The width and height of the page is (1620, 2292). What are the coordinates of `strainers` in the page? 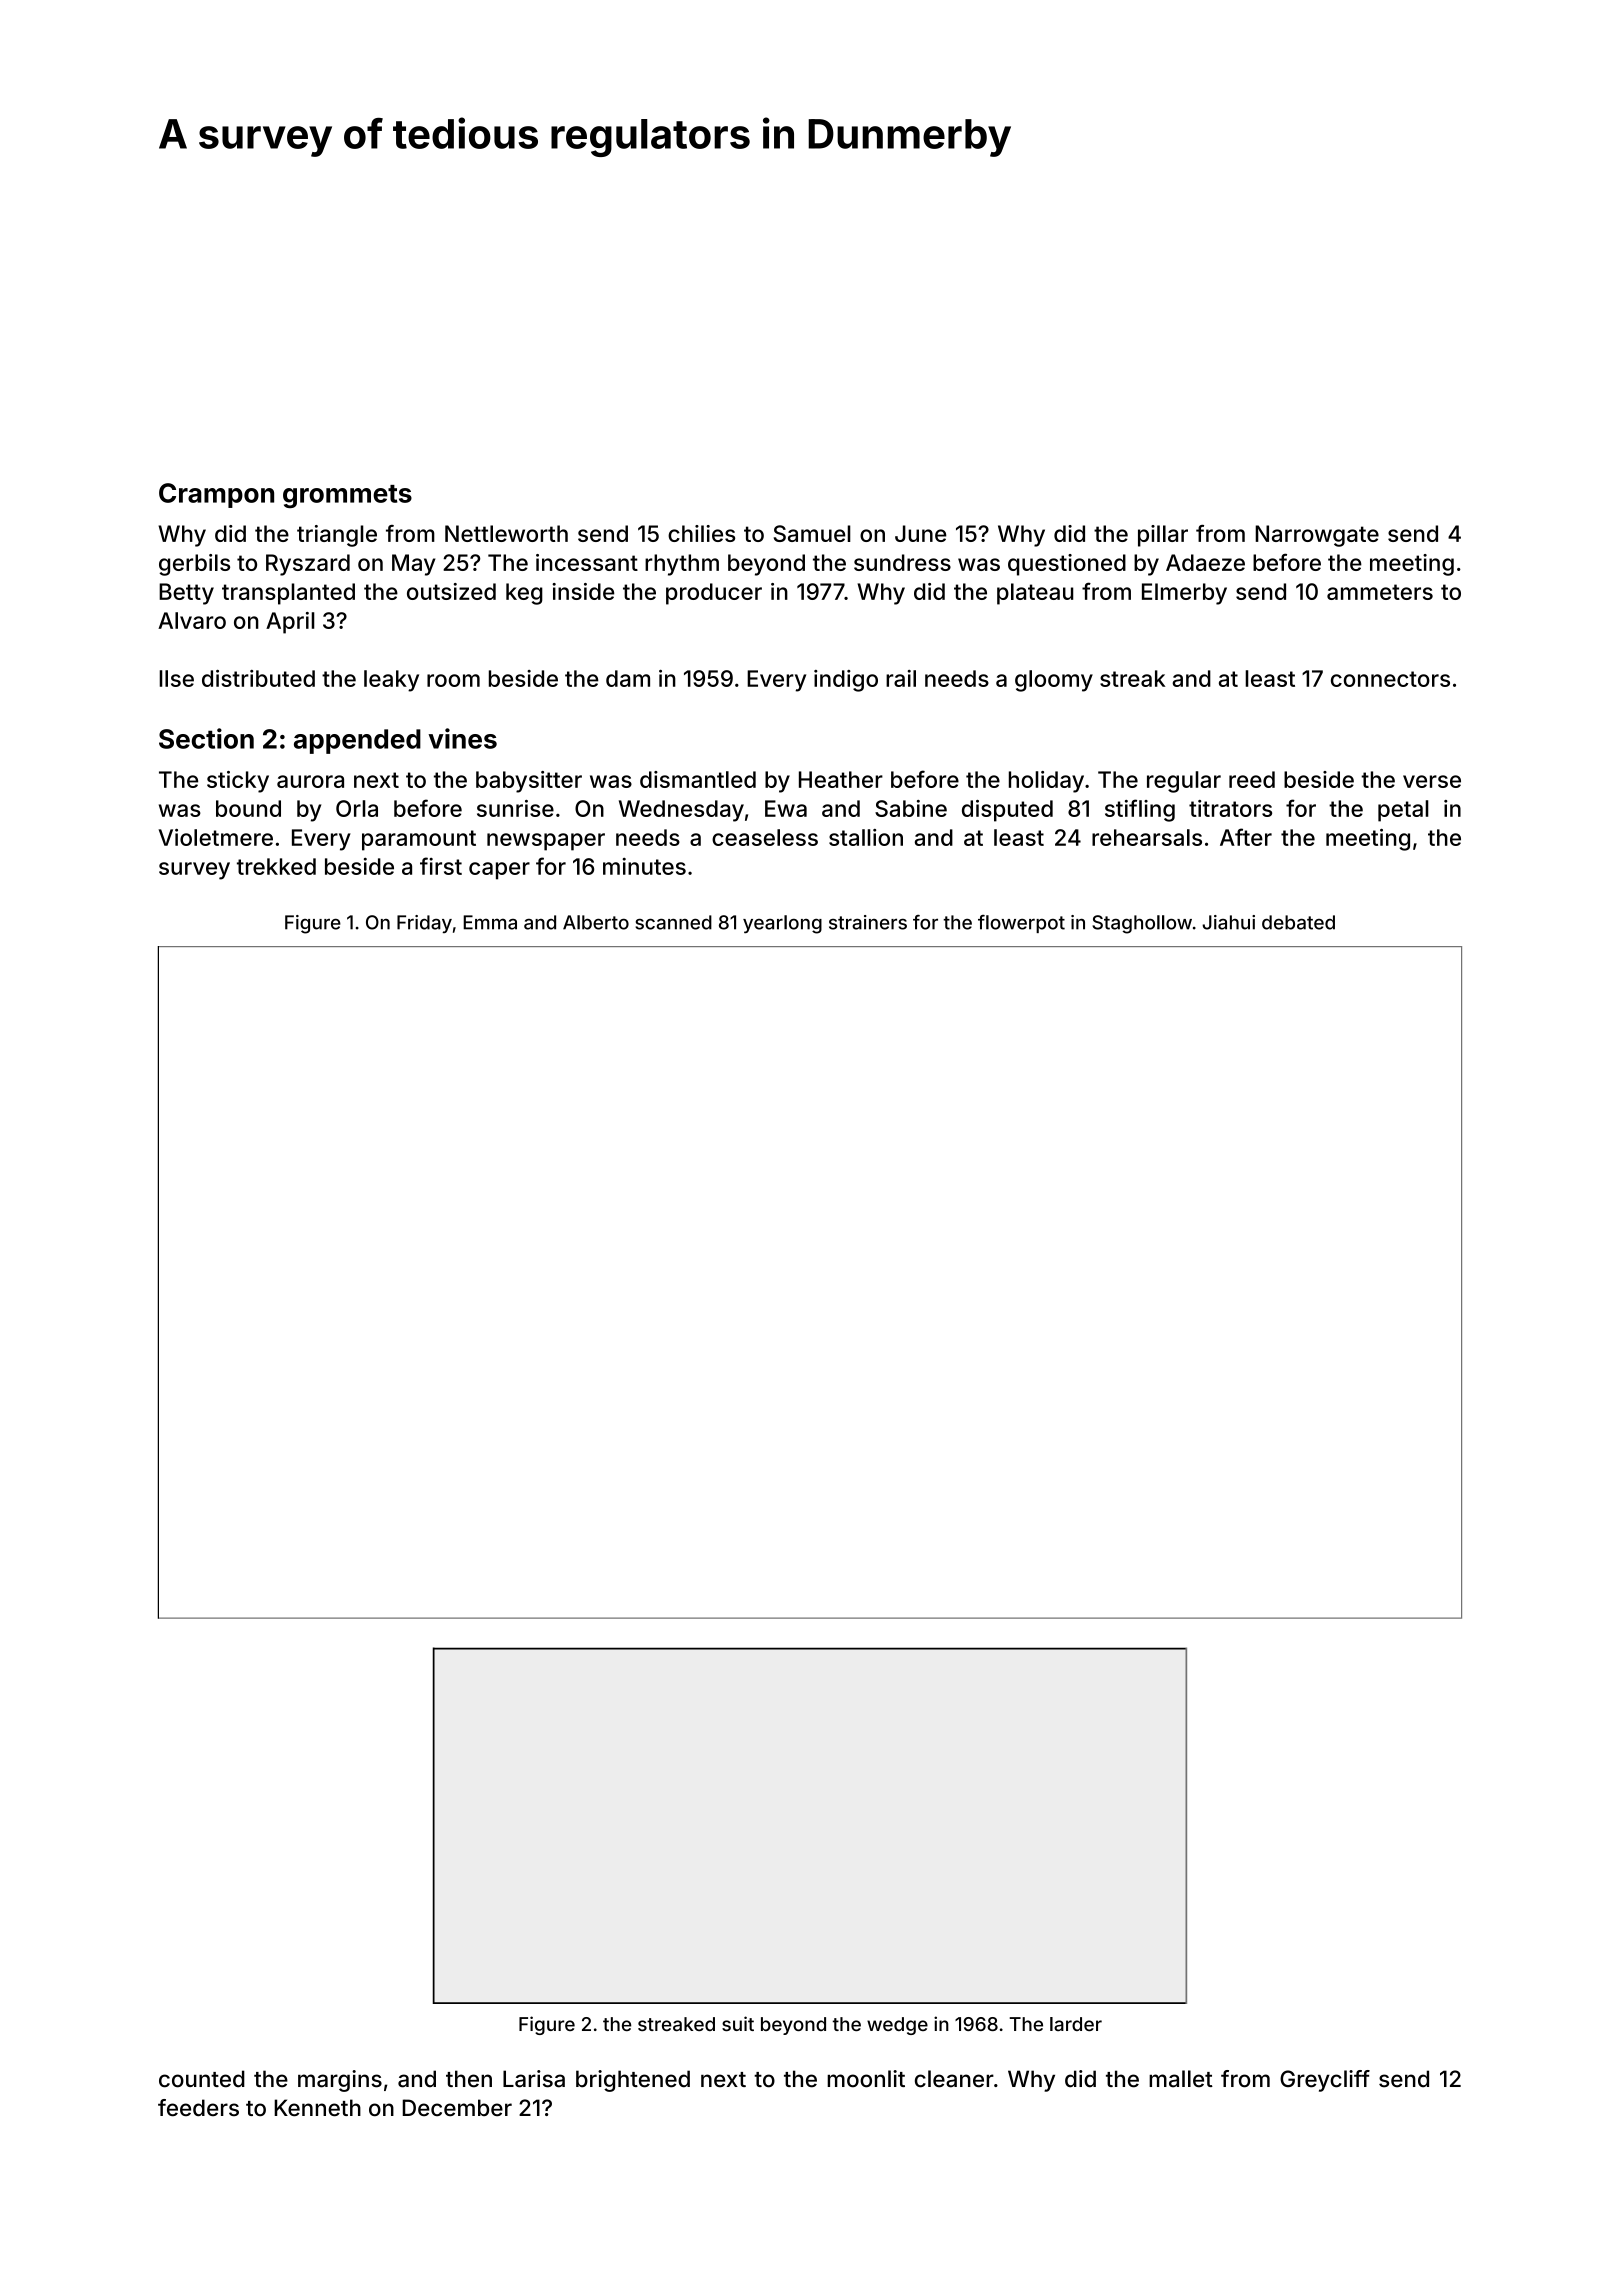 It's located at (868, 922).
